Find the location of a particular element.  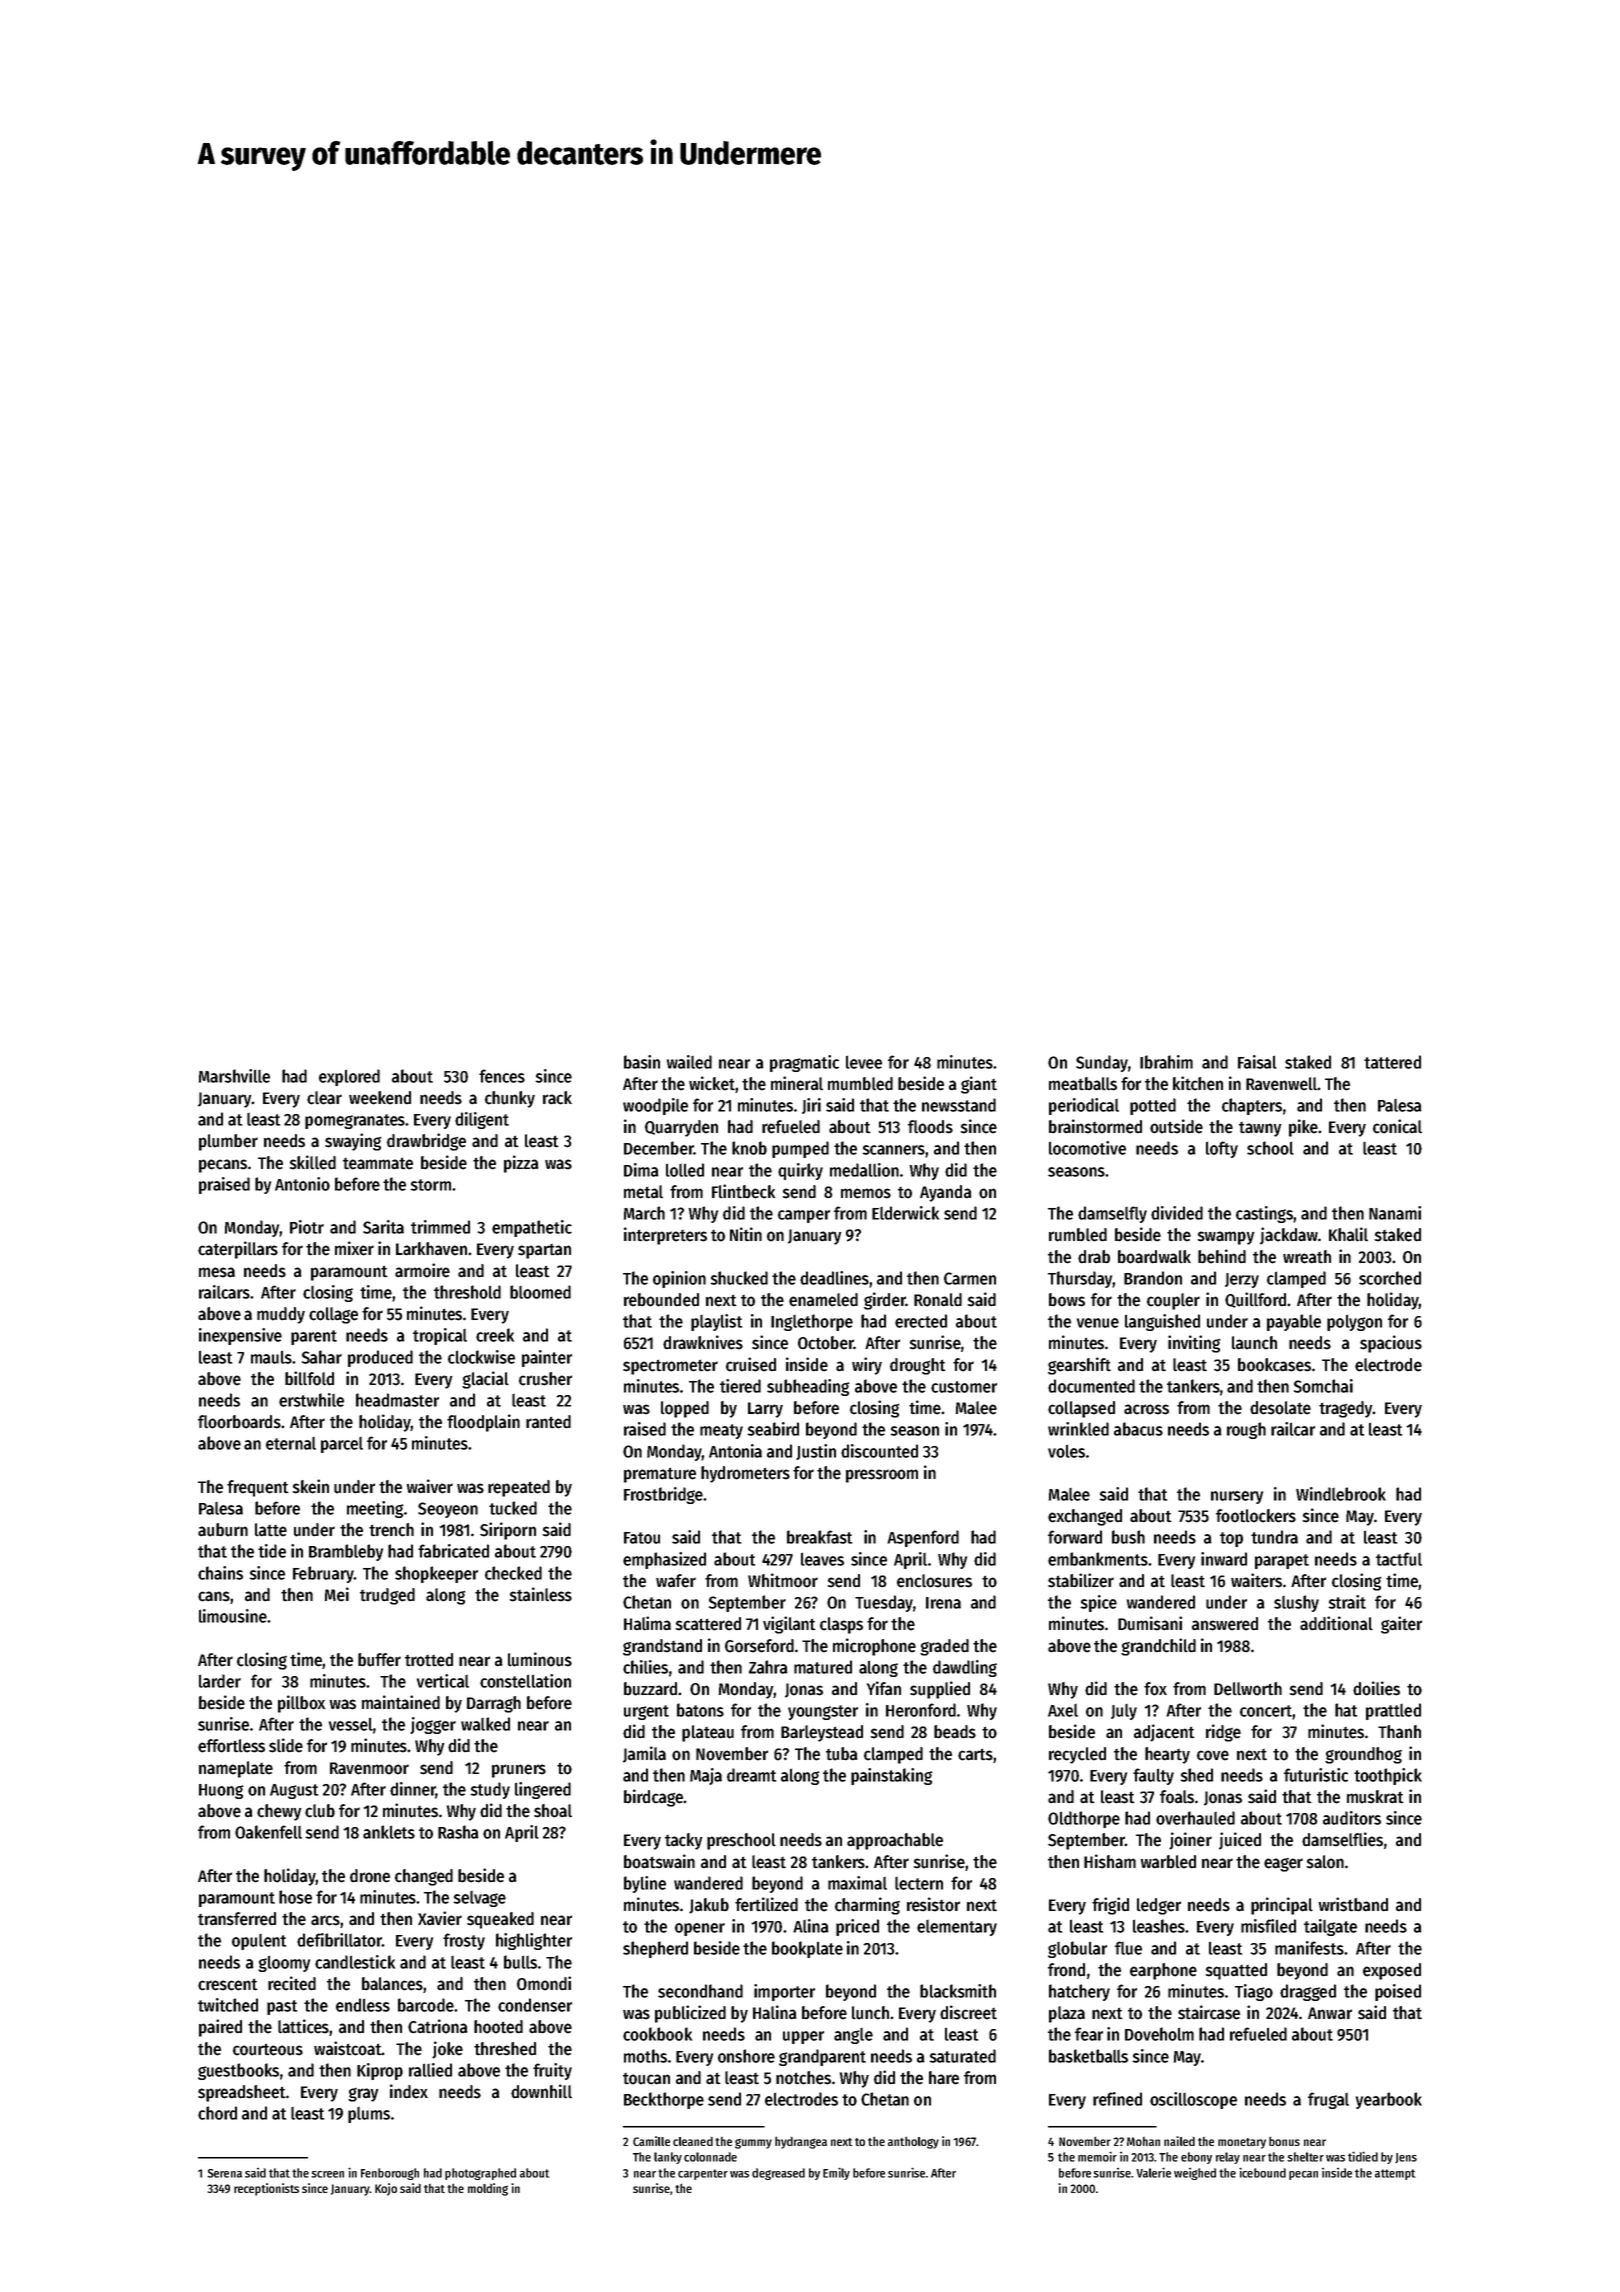

basin is located at coordinates (642, 1062).
